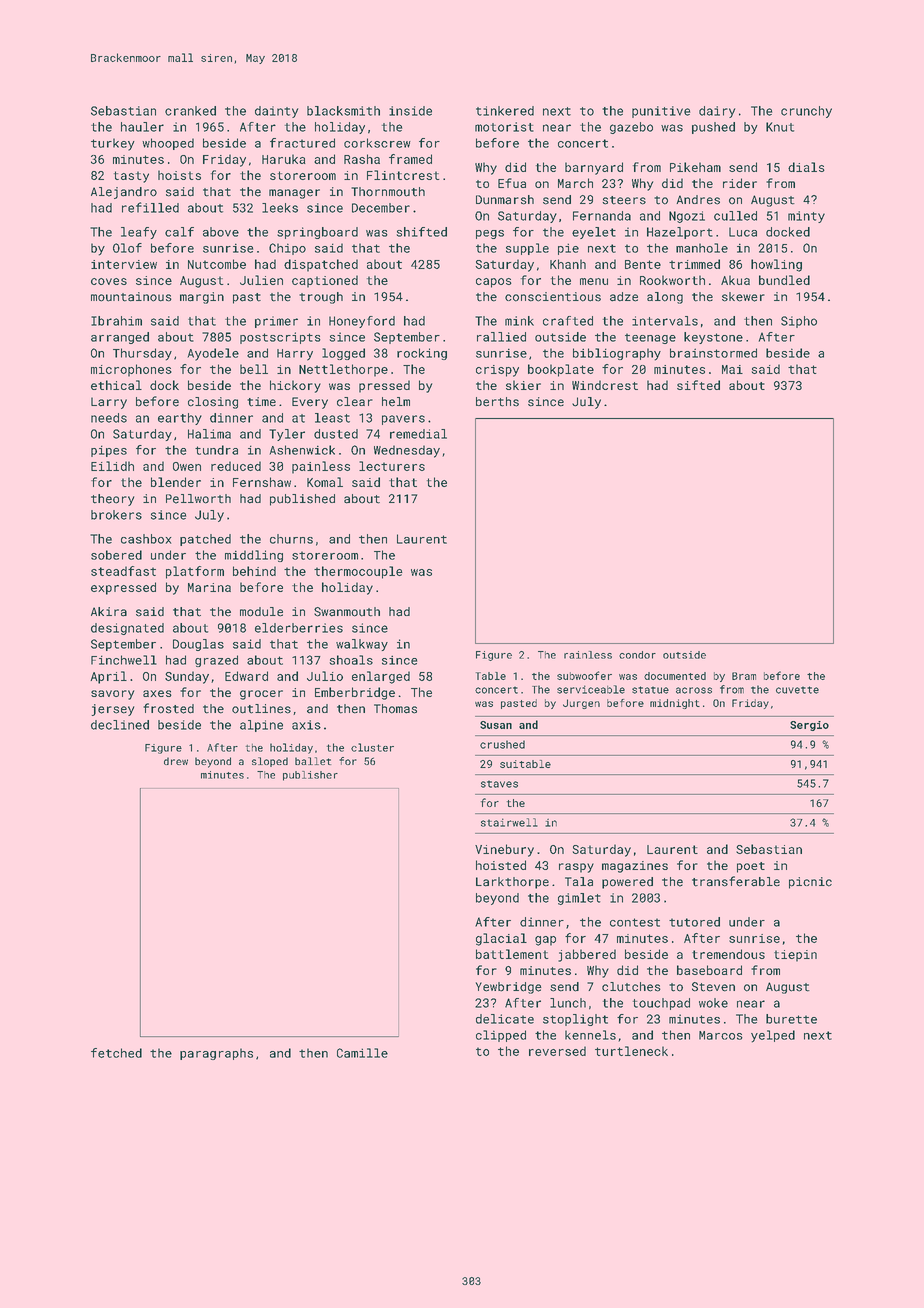 The image size is (924, 1308). I want to click on earthy, so click(180, 419).
